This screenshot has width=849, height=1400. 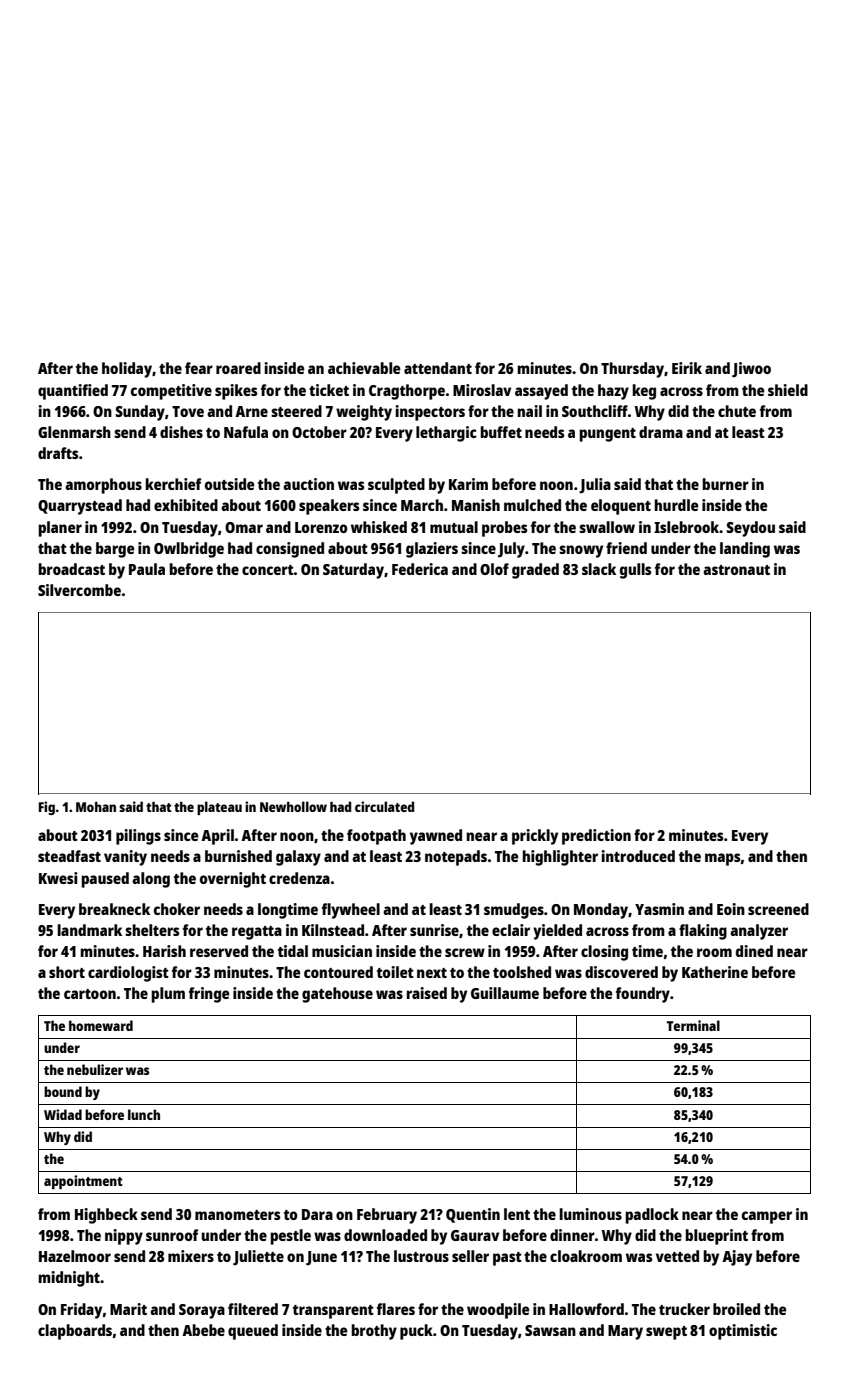 What do you see at coordinates (693, 1025) in the screenshot?
I see `Terminal` at bounding box center [693, 1025].
